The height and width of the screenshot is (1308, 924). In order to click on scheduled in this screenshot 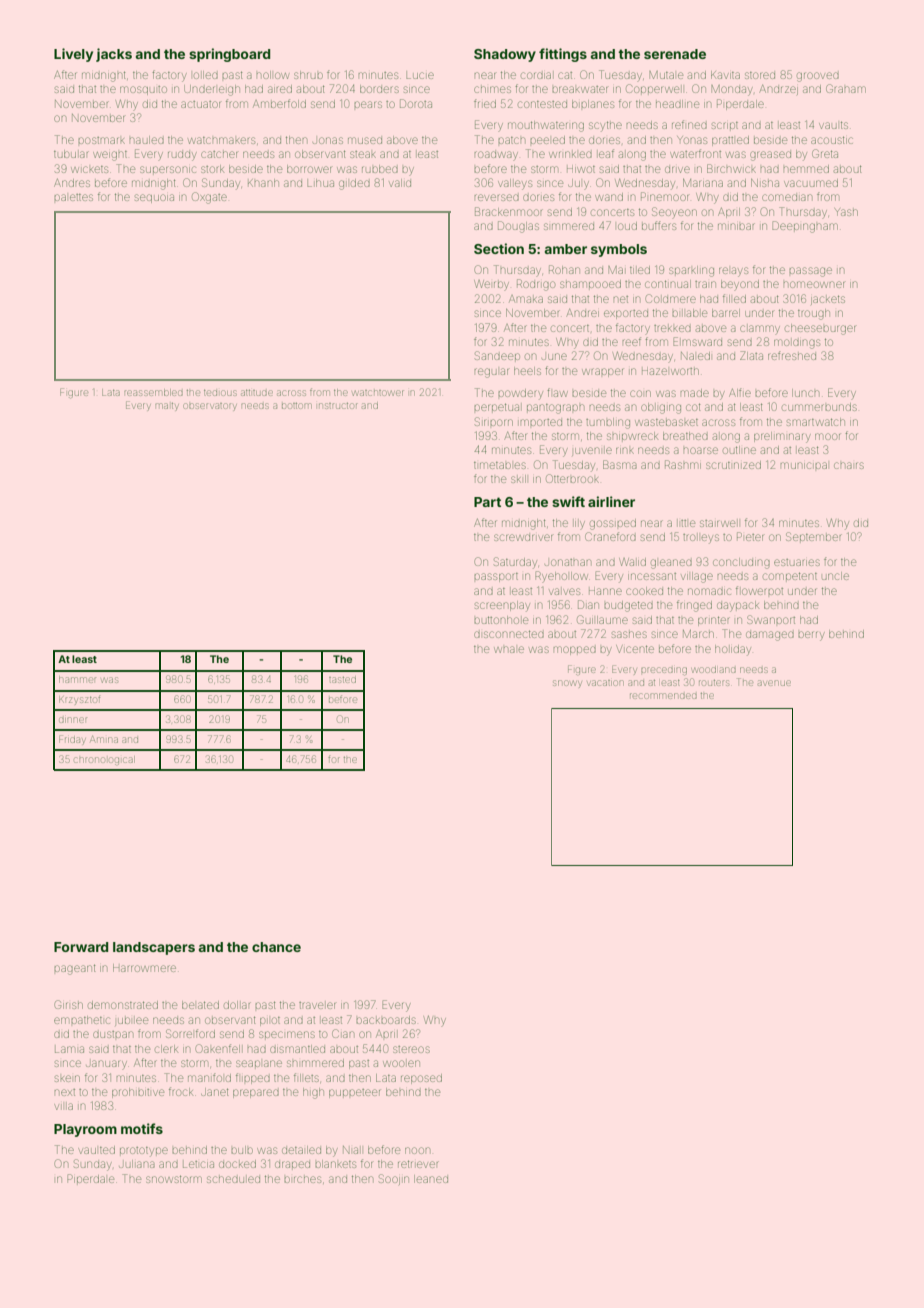, I will do `click(233, 1179)`.
